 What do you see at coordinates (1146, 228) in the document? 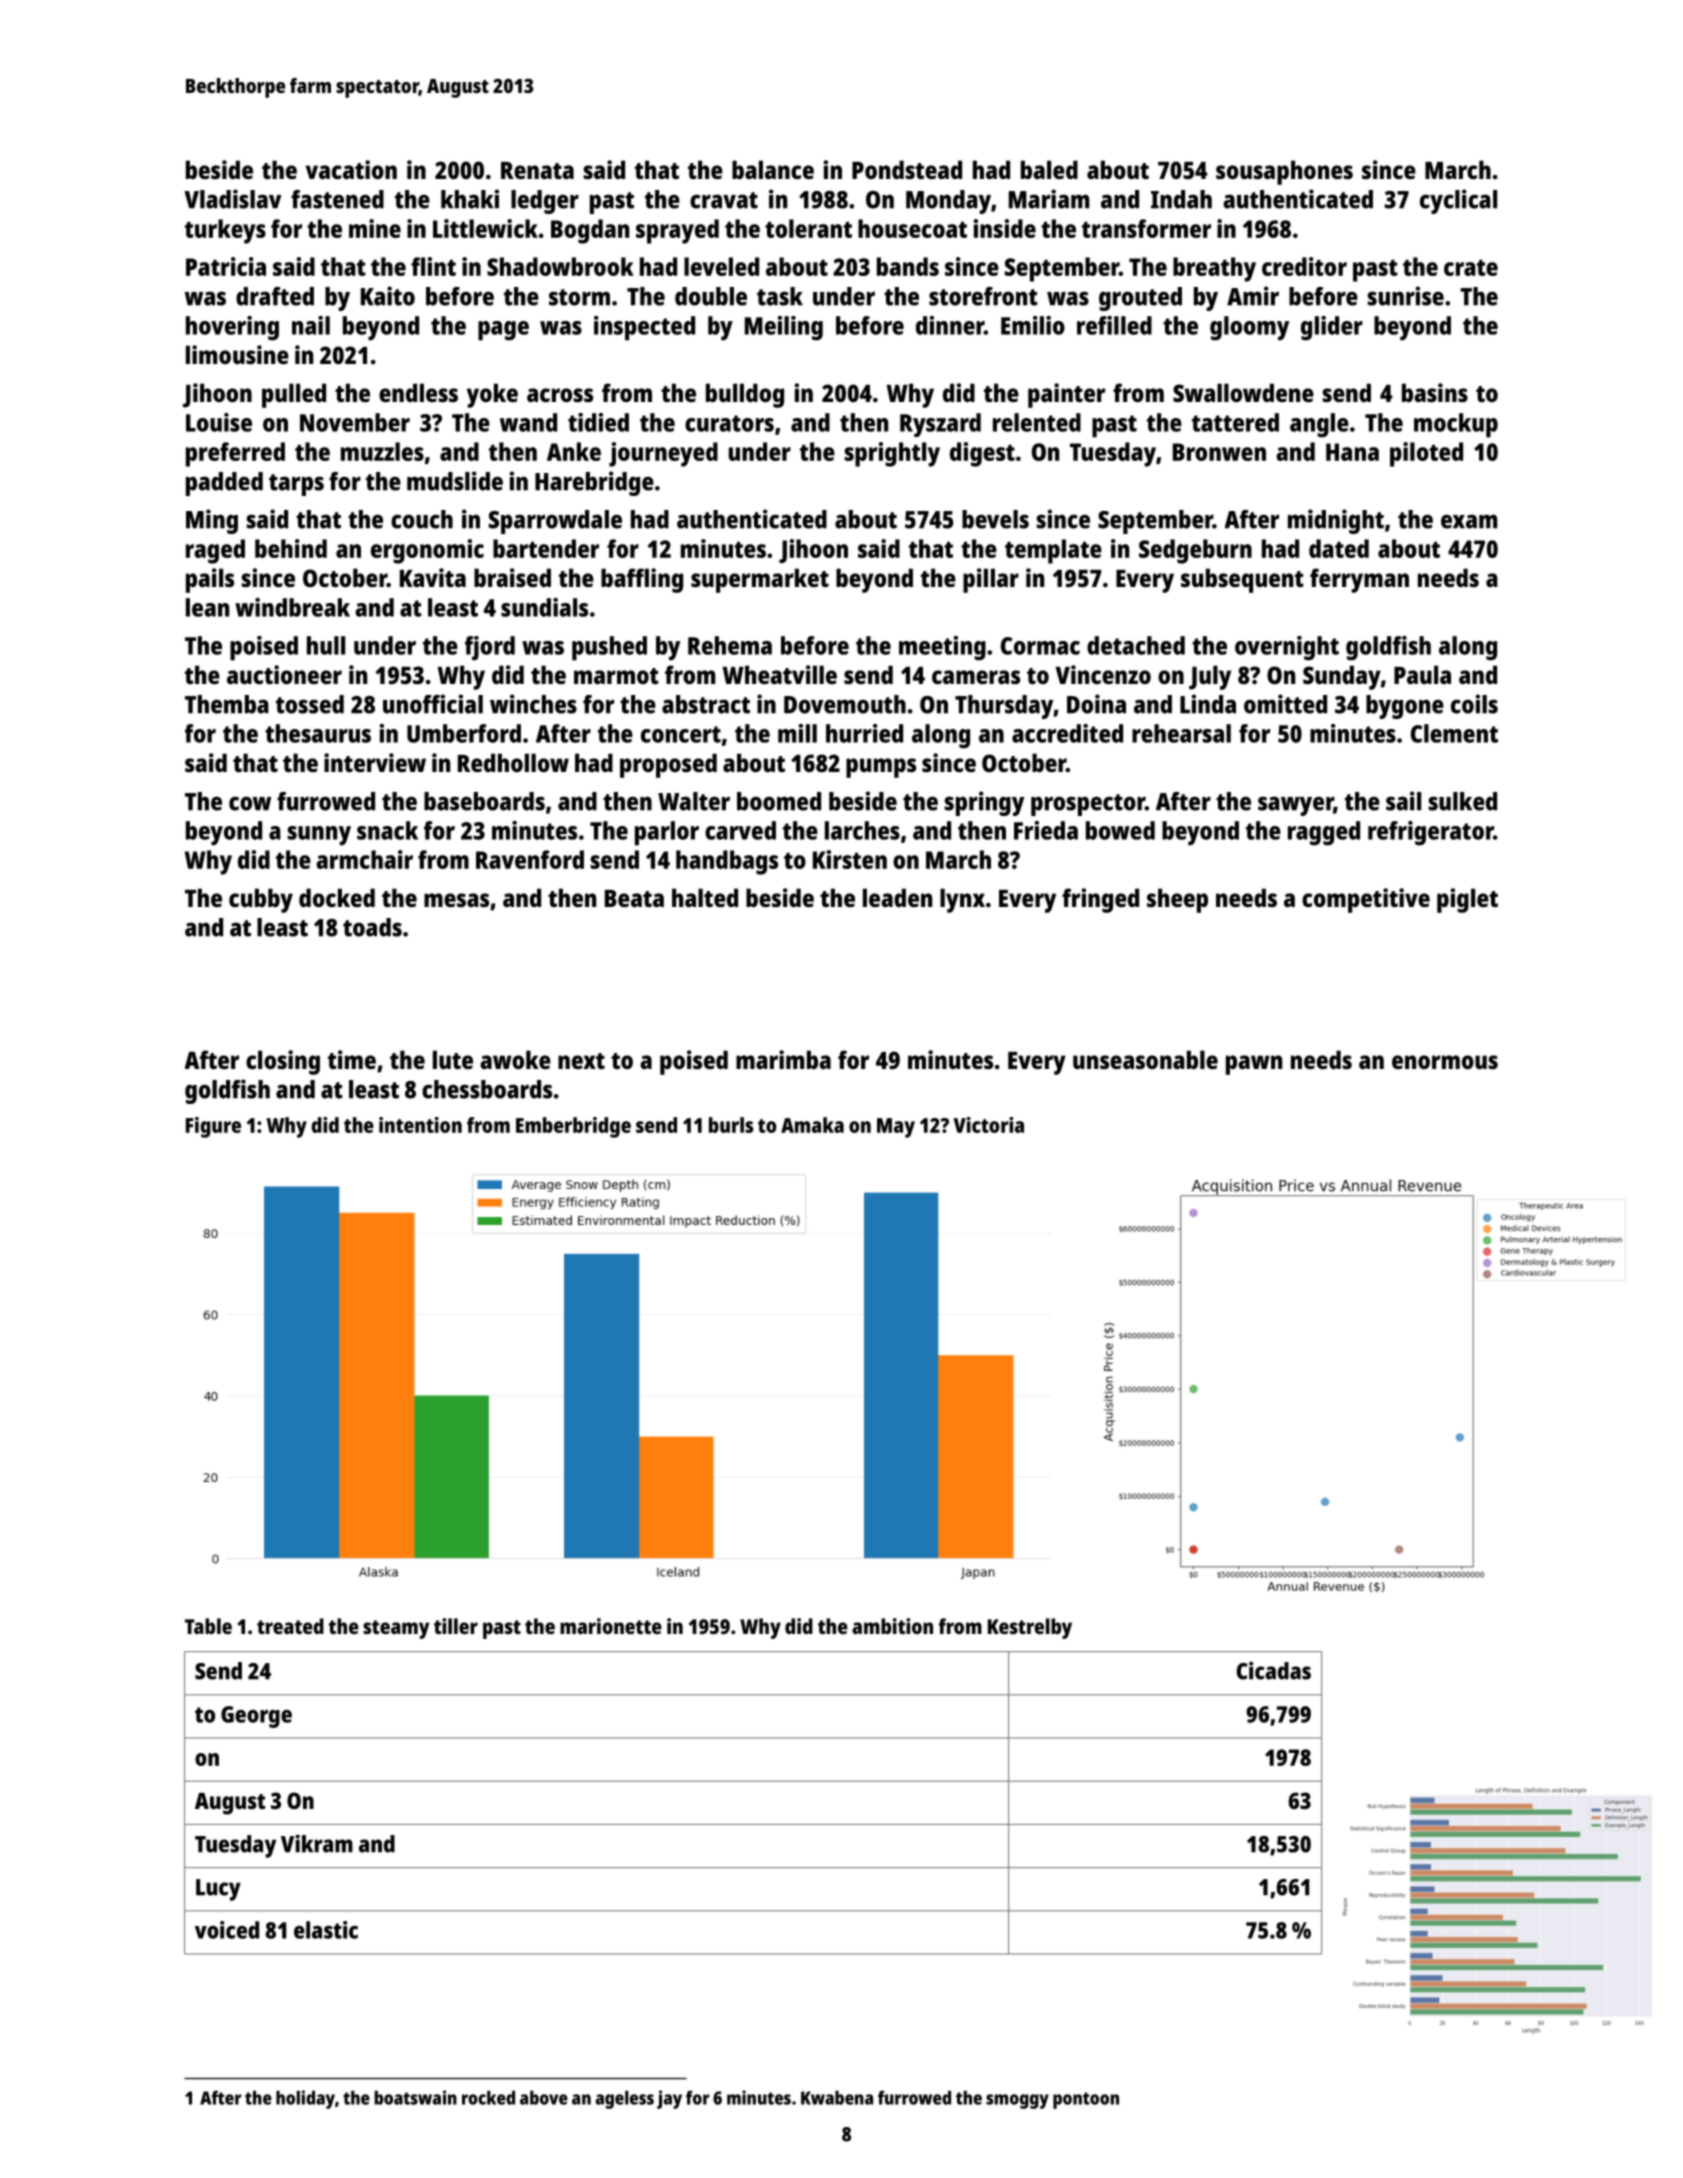
I see `transformer` at bounding box center [1146, 228].
